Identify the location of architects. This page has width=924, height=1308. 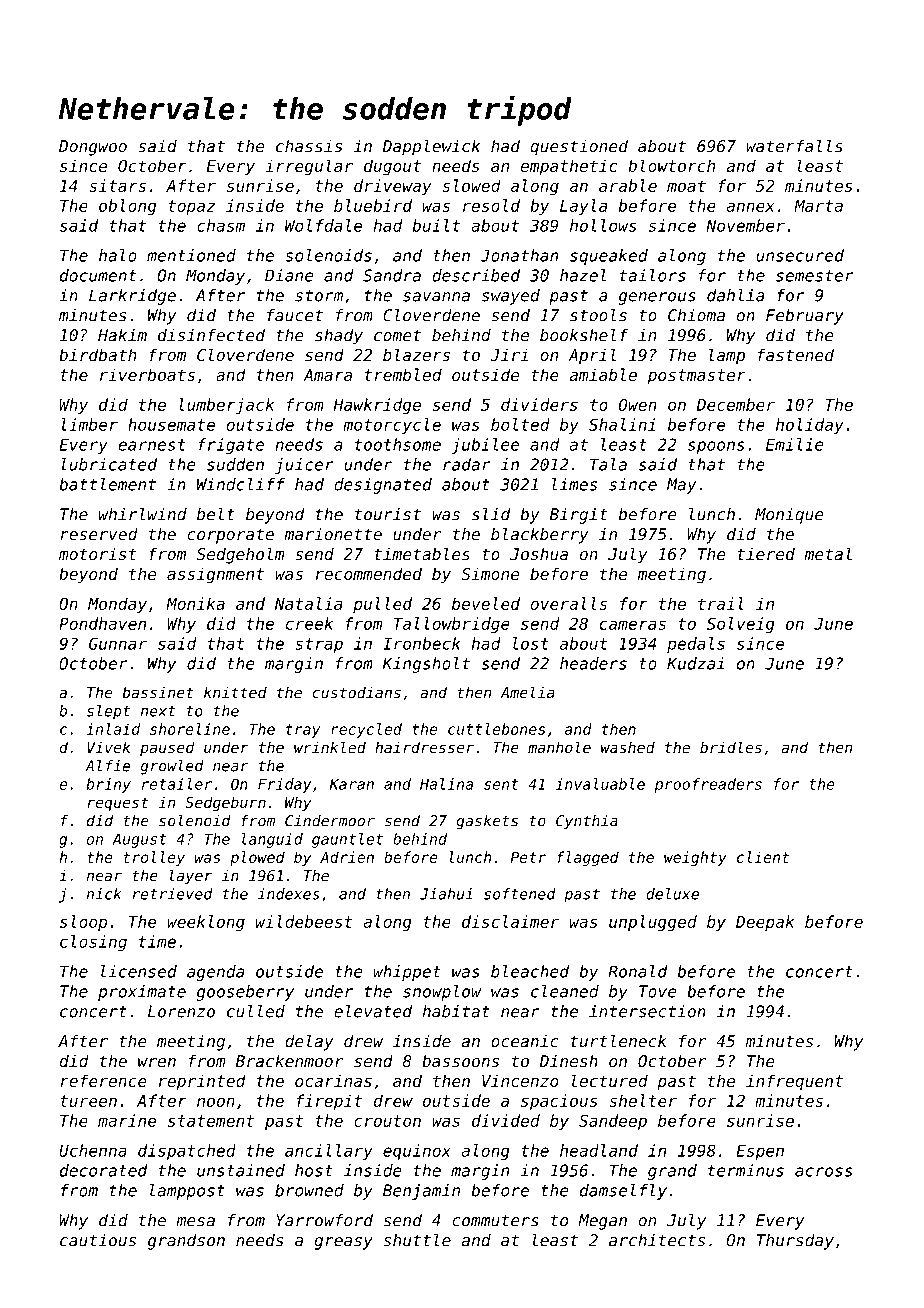
(657, 1240).
